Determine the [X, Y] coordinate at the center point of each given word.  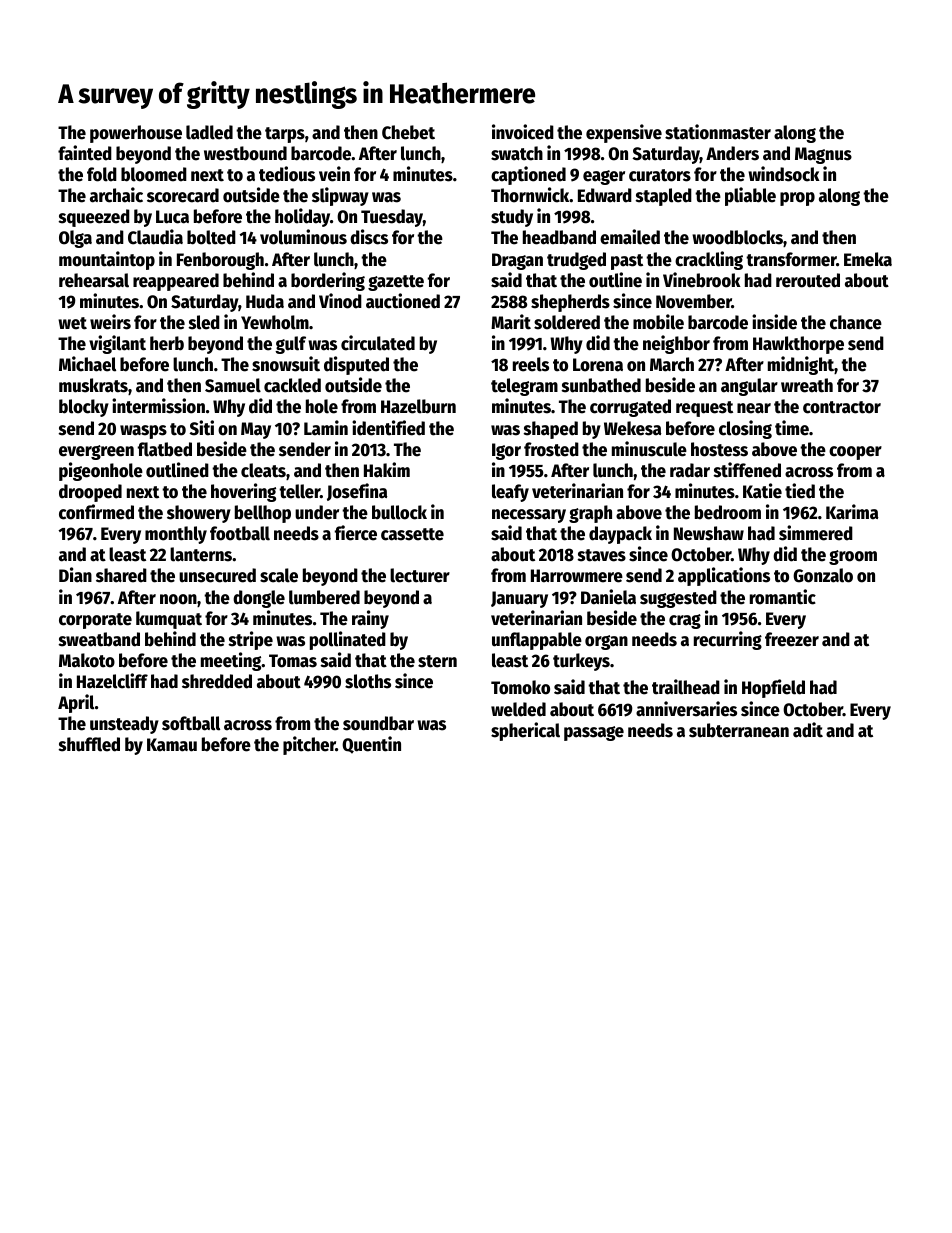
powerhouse [136, 134]
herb [167, 343]
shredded [217, 681]
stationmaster [718, 132]
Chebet [408, 132]
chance [856, 322]
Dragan [517, 261]
